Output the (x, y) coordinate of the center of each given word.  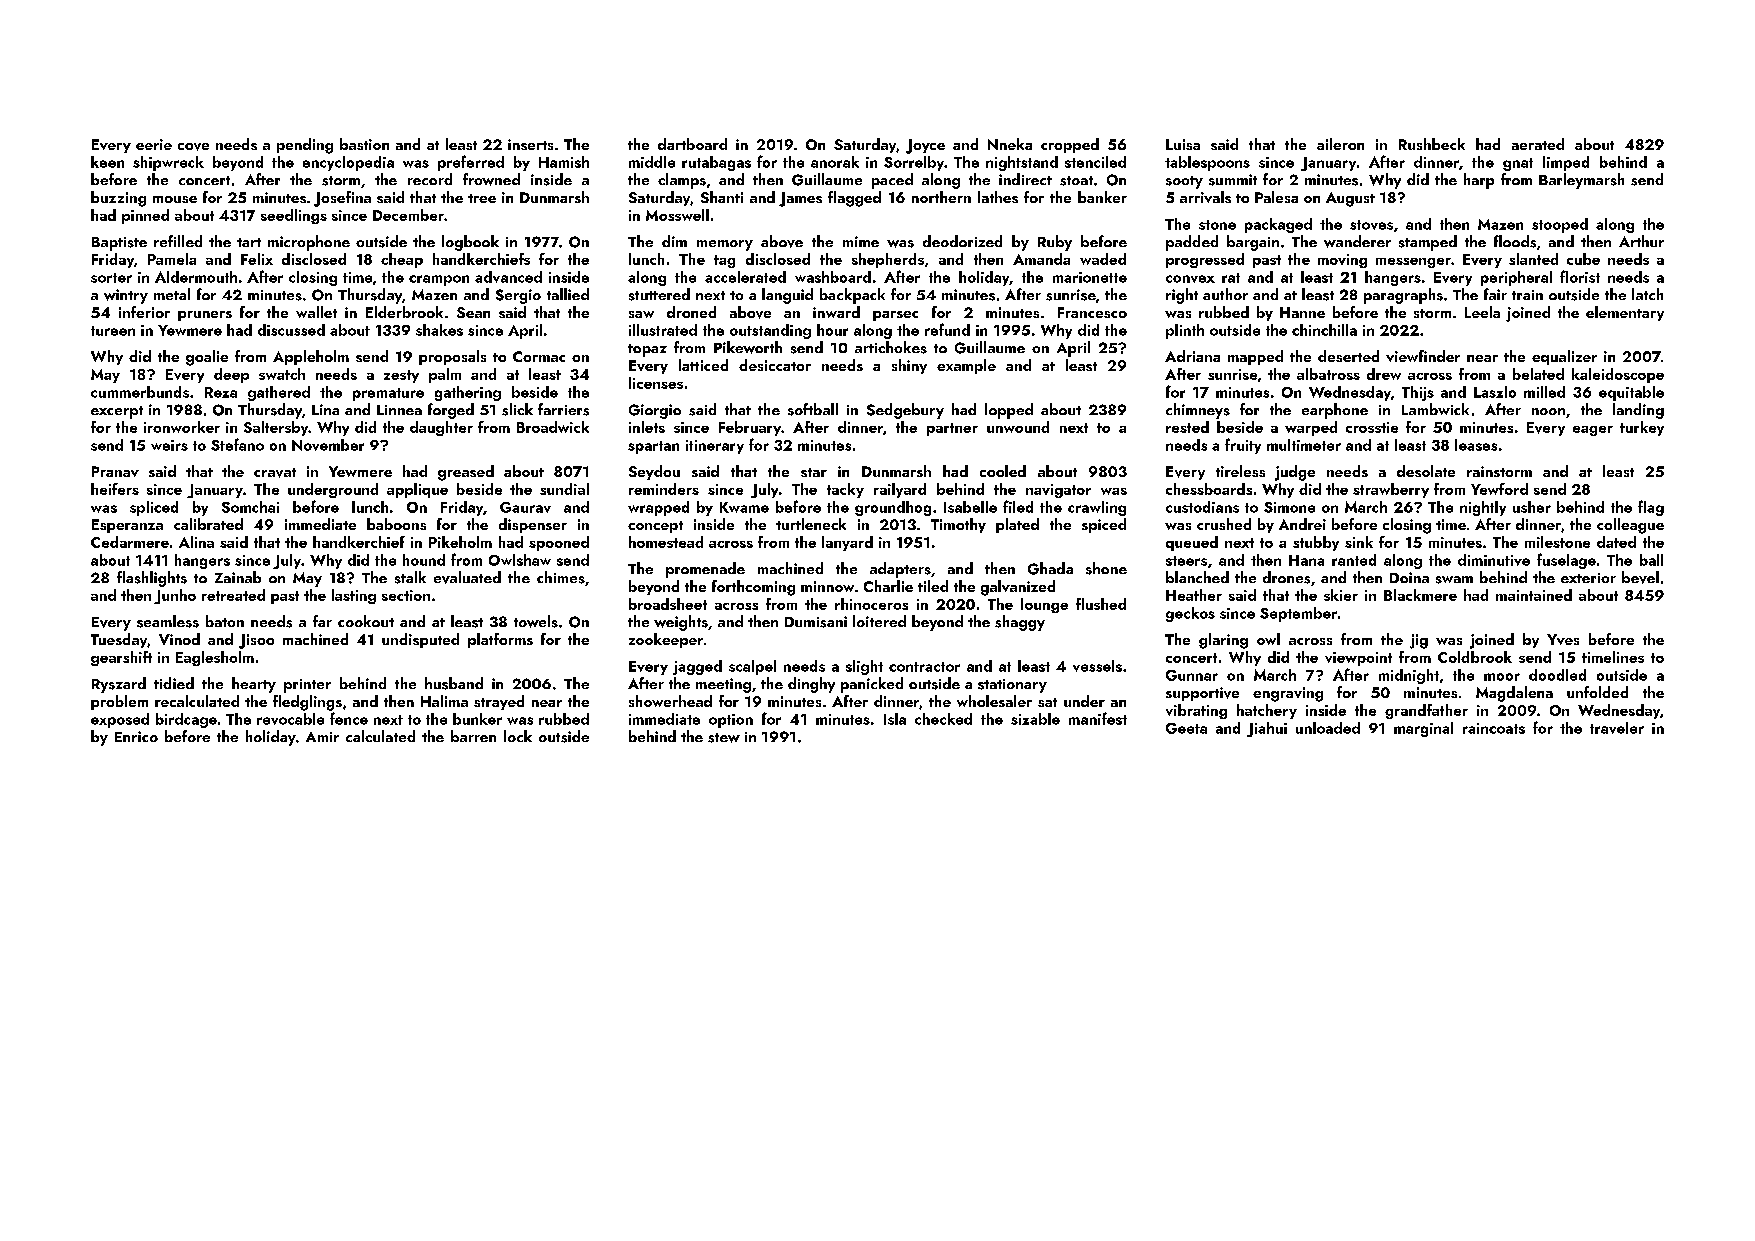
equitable (1631, 393)
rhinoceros (871, 604)
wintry (126, 296)
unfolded (1597, 692)
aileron (1340, 144)
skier (1341, 595)
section (406, 595)
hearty (254, 685)
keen (107, 162)
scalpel (752, 667)
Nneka (1010, 144)
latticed (703, 365)
